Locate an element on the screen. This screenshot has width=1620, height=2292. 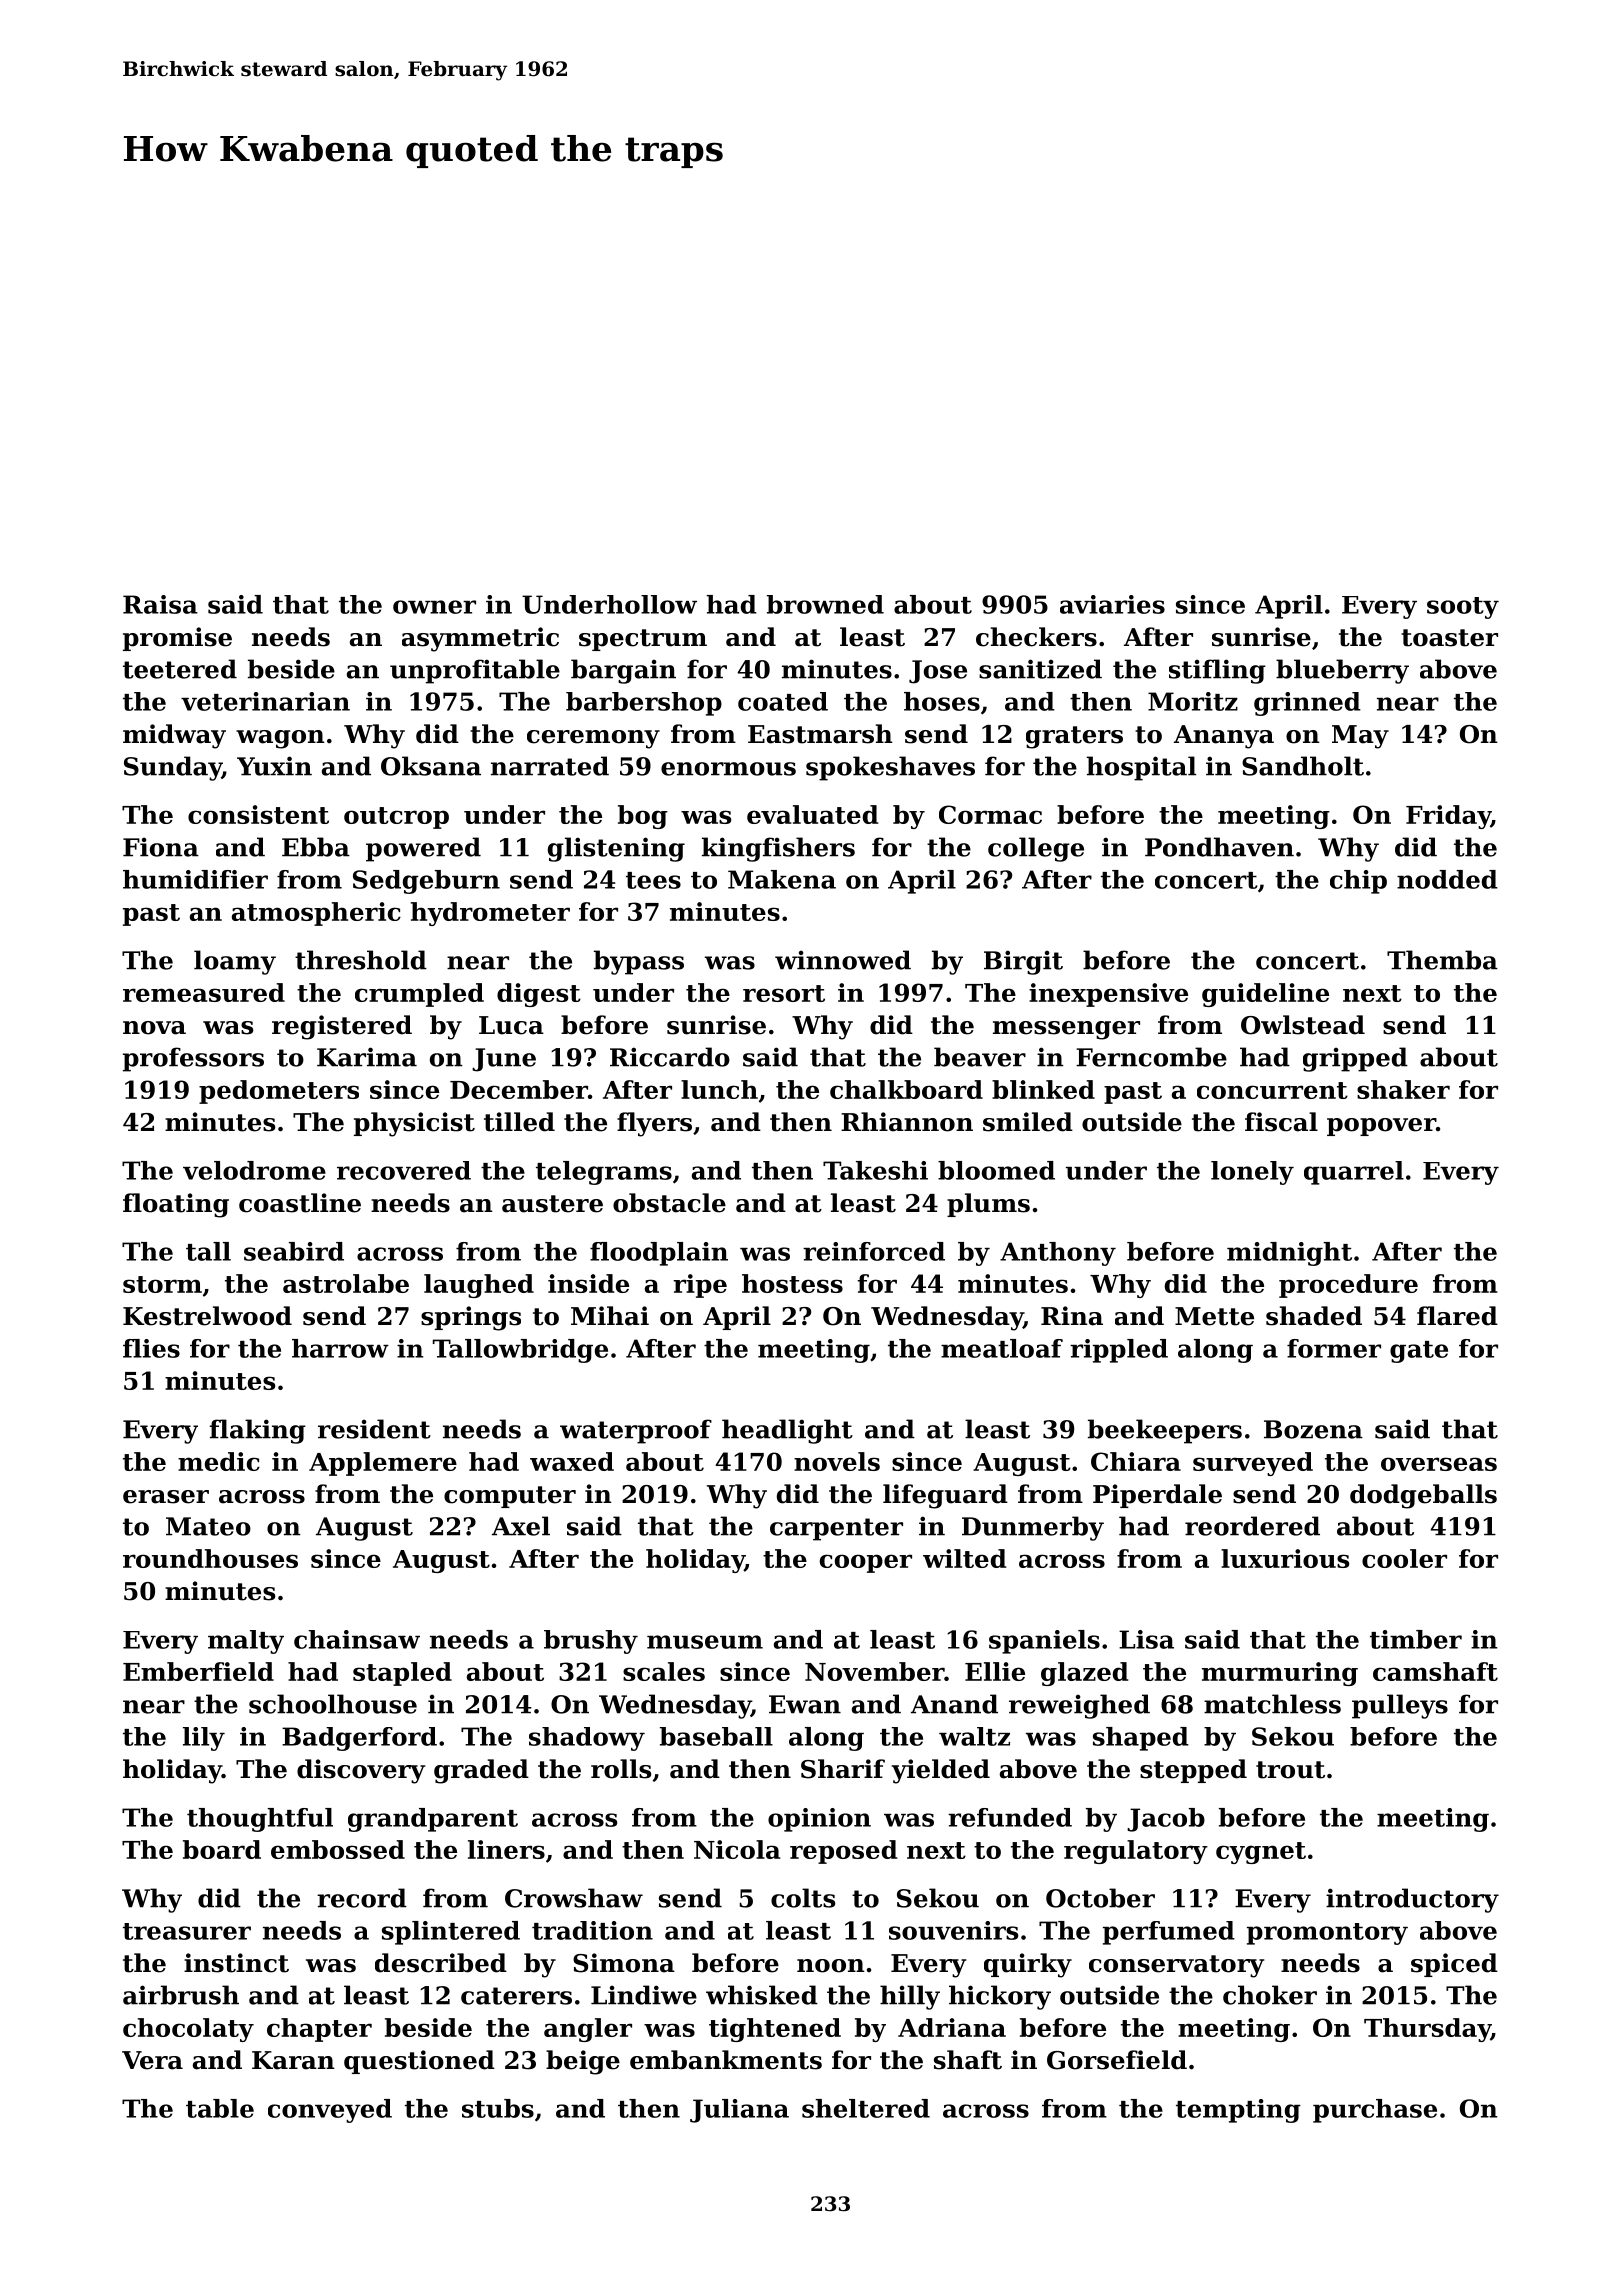
spiced is located at coordinates (1454, 1965).
